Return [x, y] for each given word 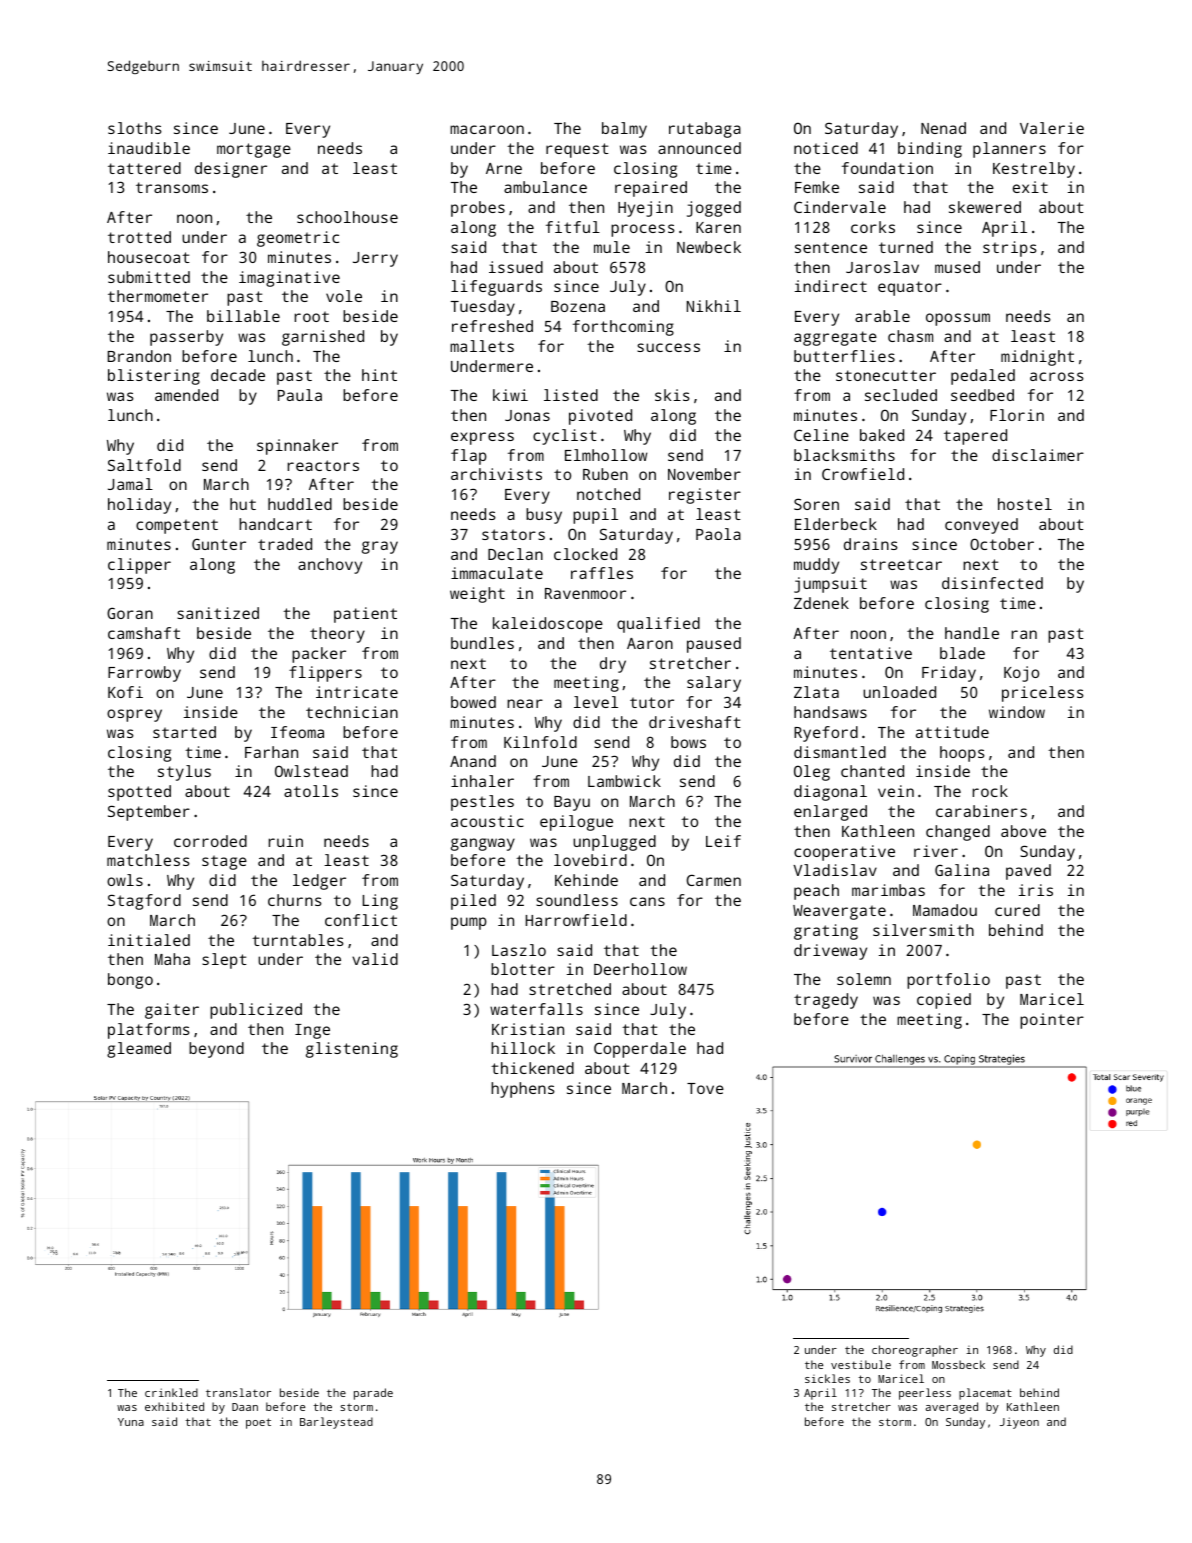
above [1023, 831]
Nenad [943, 128]
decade [238, 375]
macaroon [487, 129]
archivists [496, 474]
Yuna [131, 1422]
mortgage [254, 150]
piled [473, 902]
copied [944, 1001]
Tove [705, 1088]
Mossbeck [958, 1364]
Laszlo [519, 950]
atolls [311, 791]
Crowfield [863, 474]
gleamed [139, 1050]
